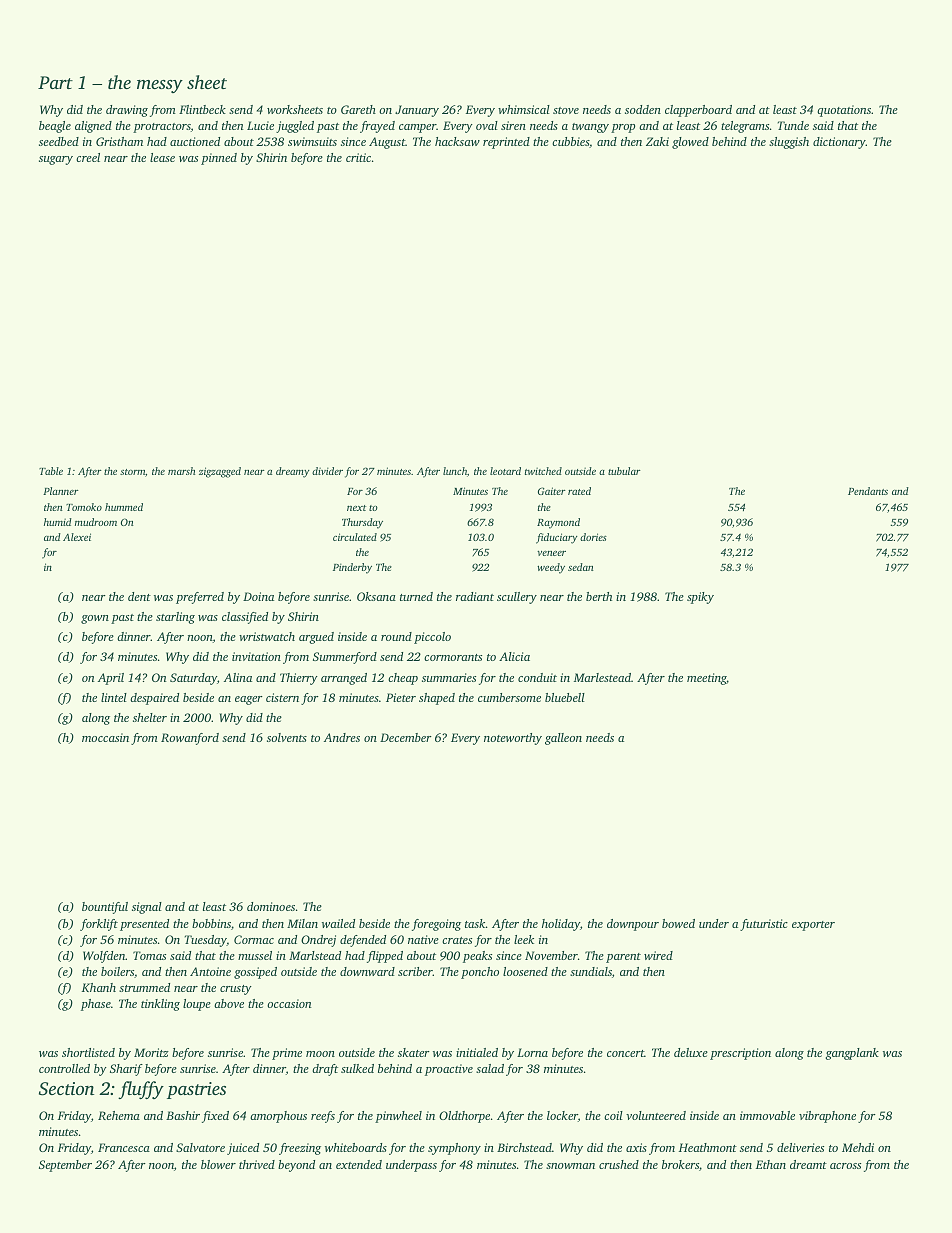 The height and width of the page is (1233, 952). Describe the element at coordinates (219, 159) in the page. I see `pinned` at that location.
